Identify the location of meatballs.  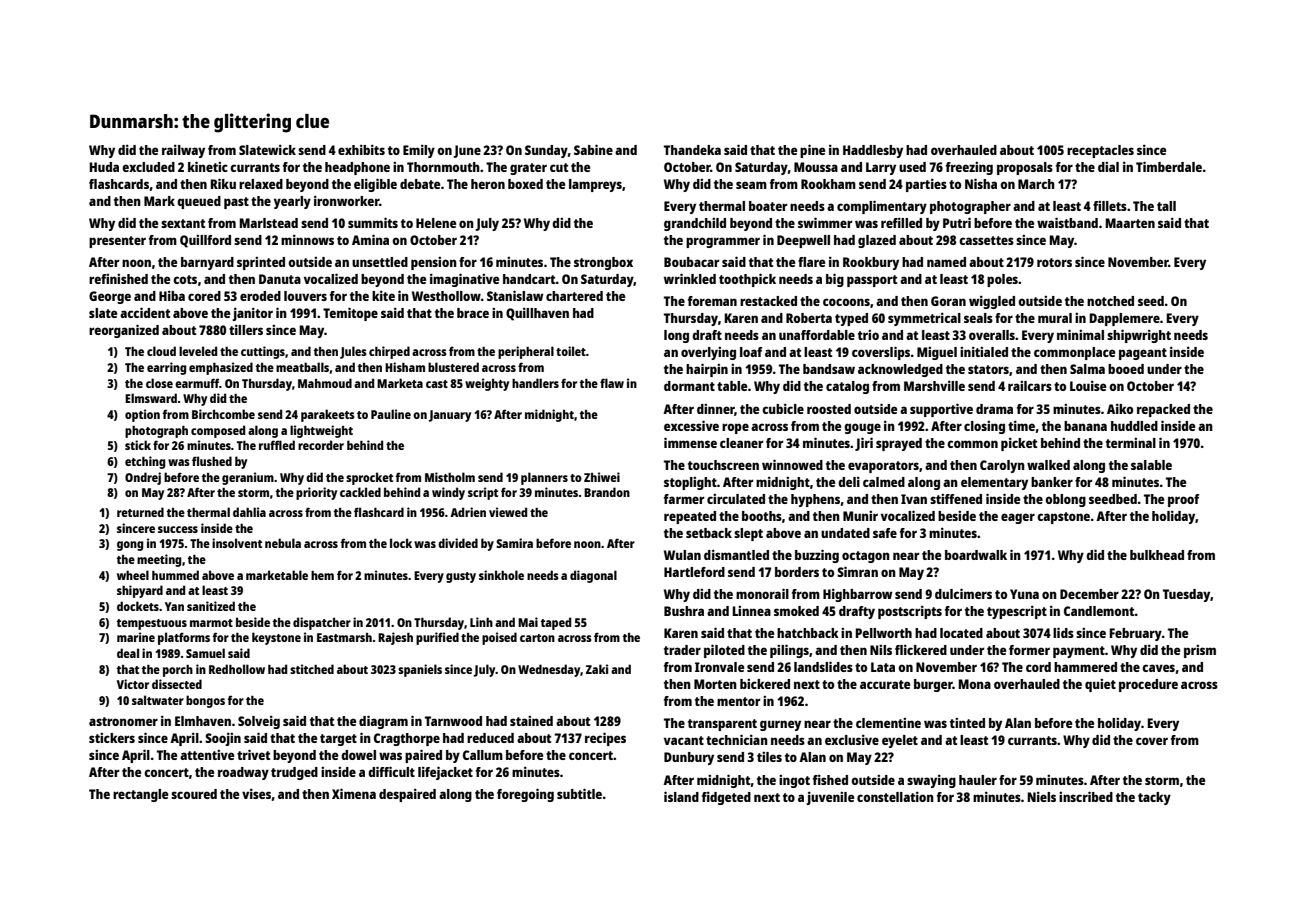
(302, 367).
